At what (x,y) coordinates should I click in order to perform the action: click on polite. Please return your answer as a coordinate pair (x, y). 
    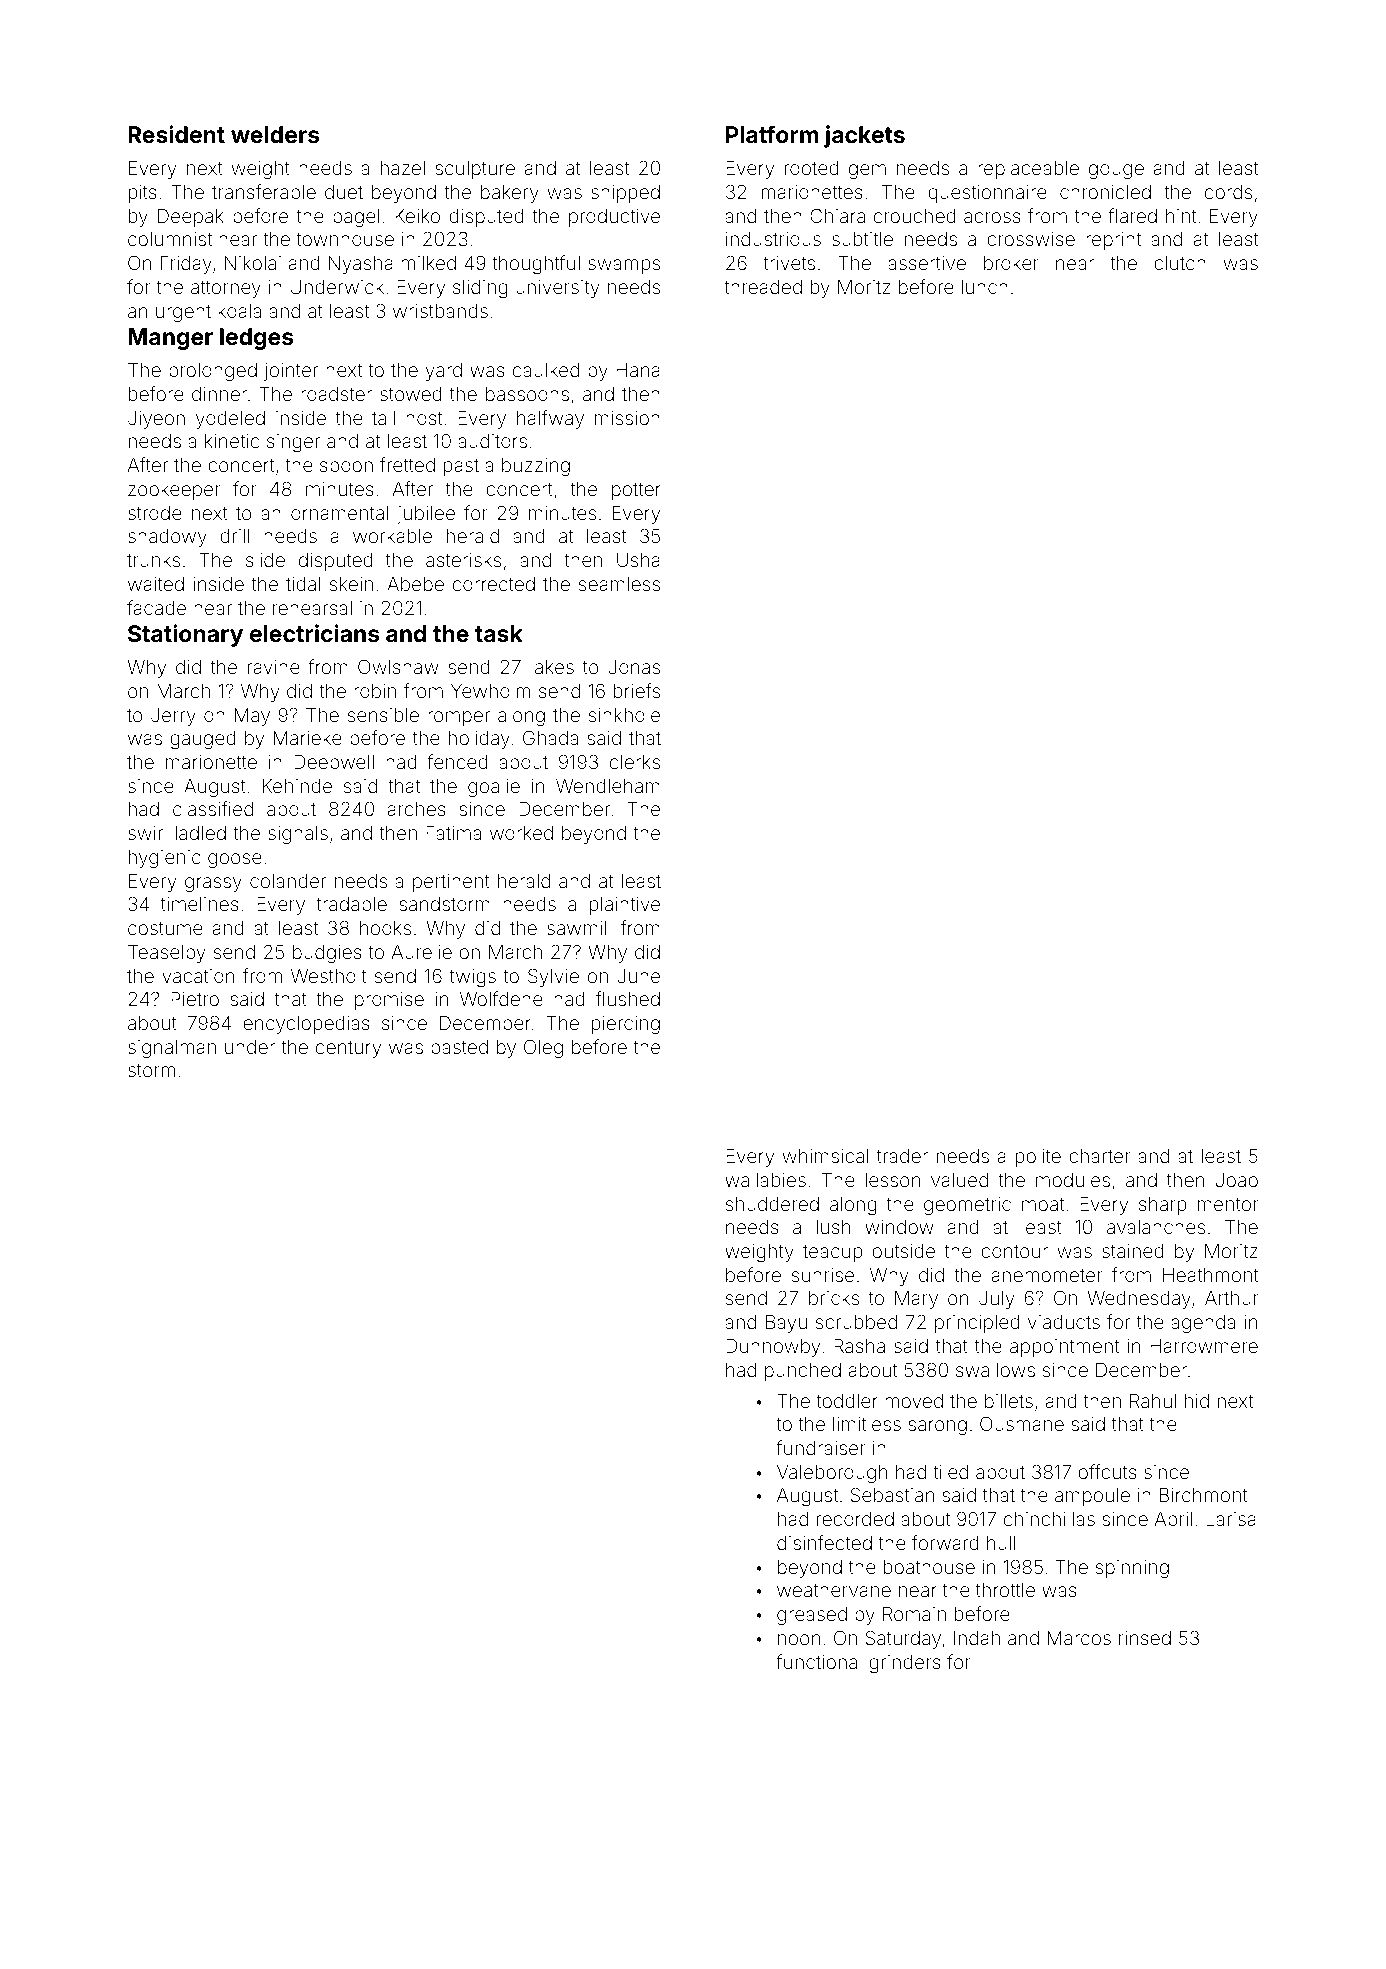
    Looking at the image, I should click on (1038, 1158).
